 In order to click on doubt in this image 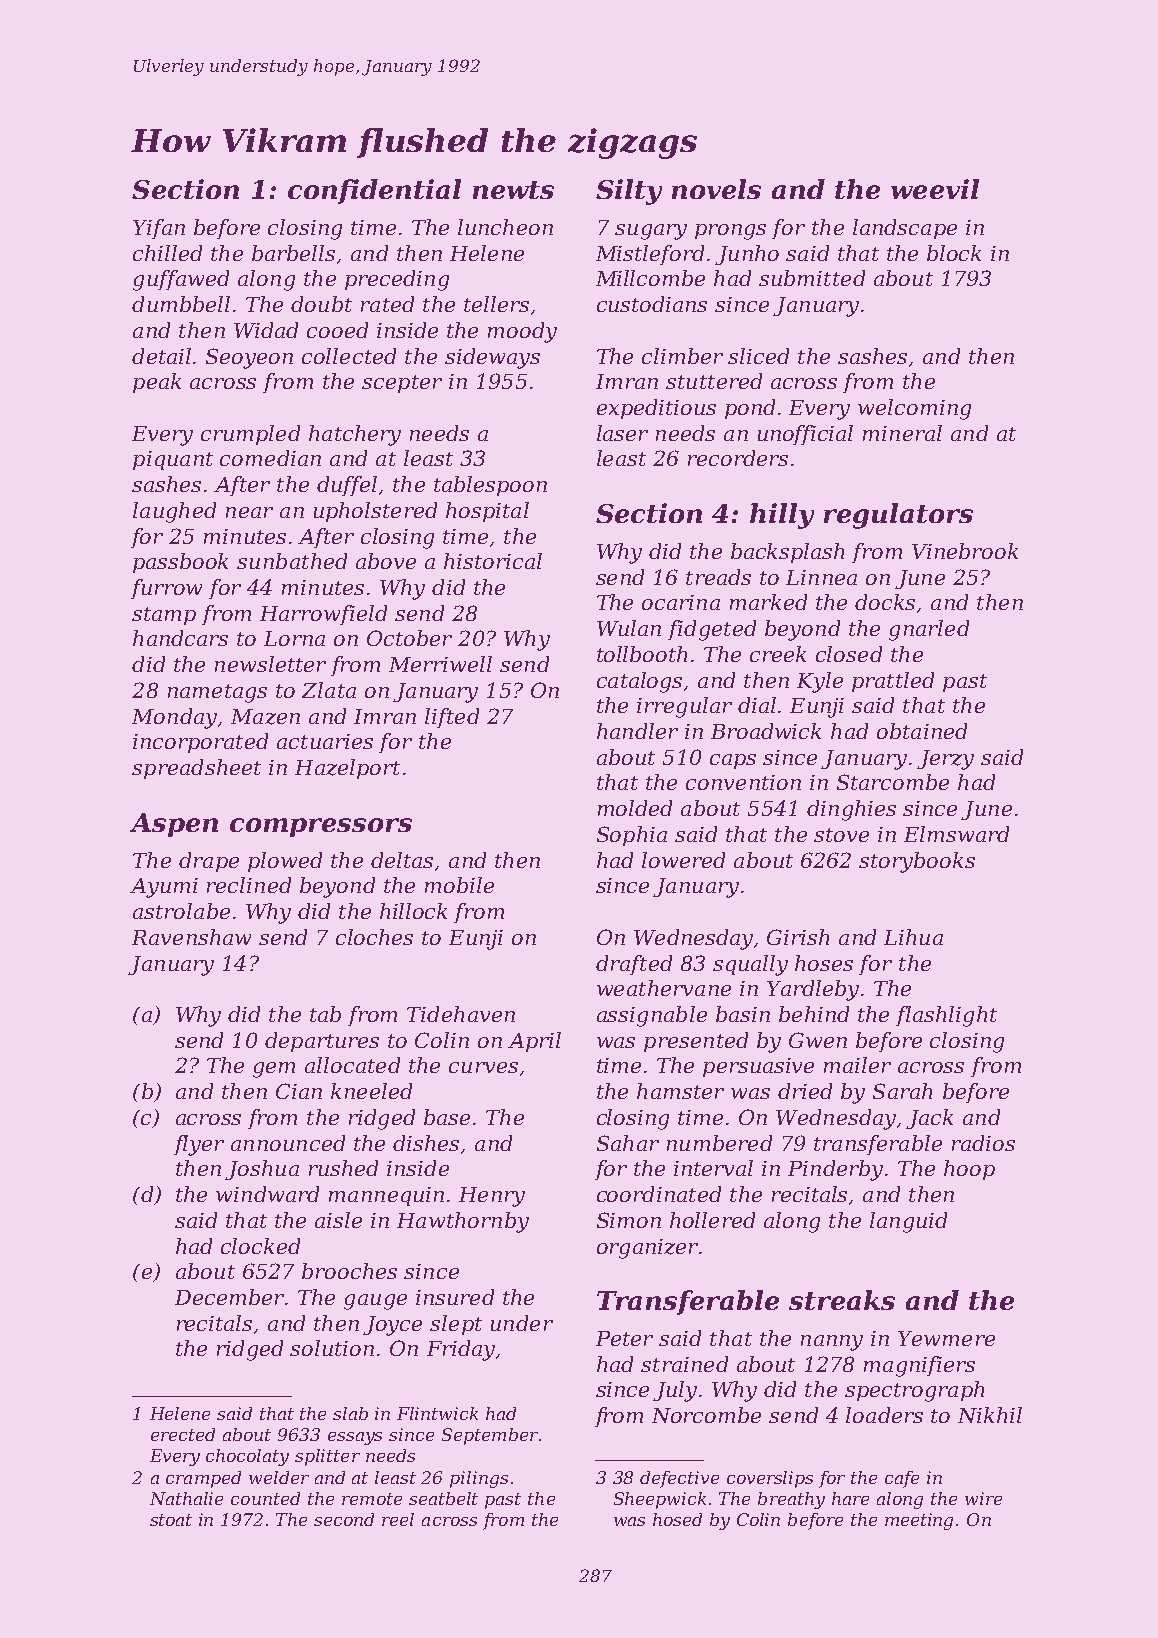, I will do `click(321, 304)`.
